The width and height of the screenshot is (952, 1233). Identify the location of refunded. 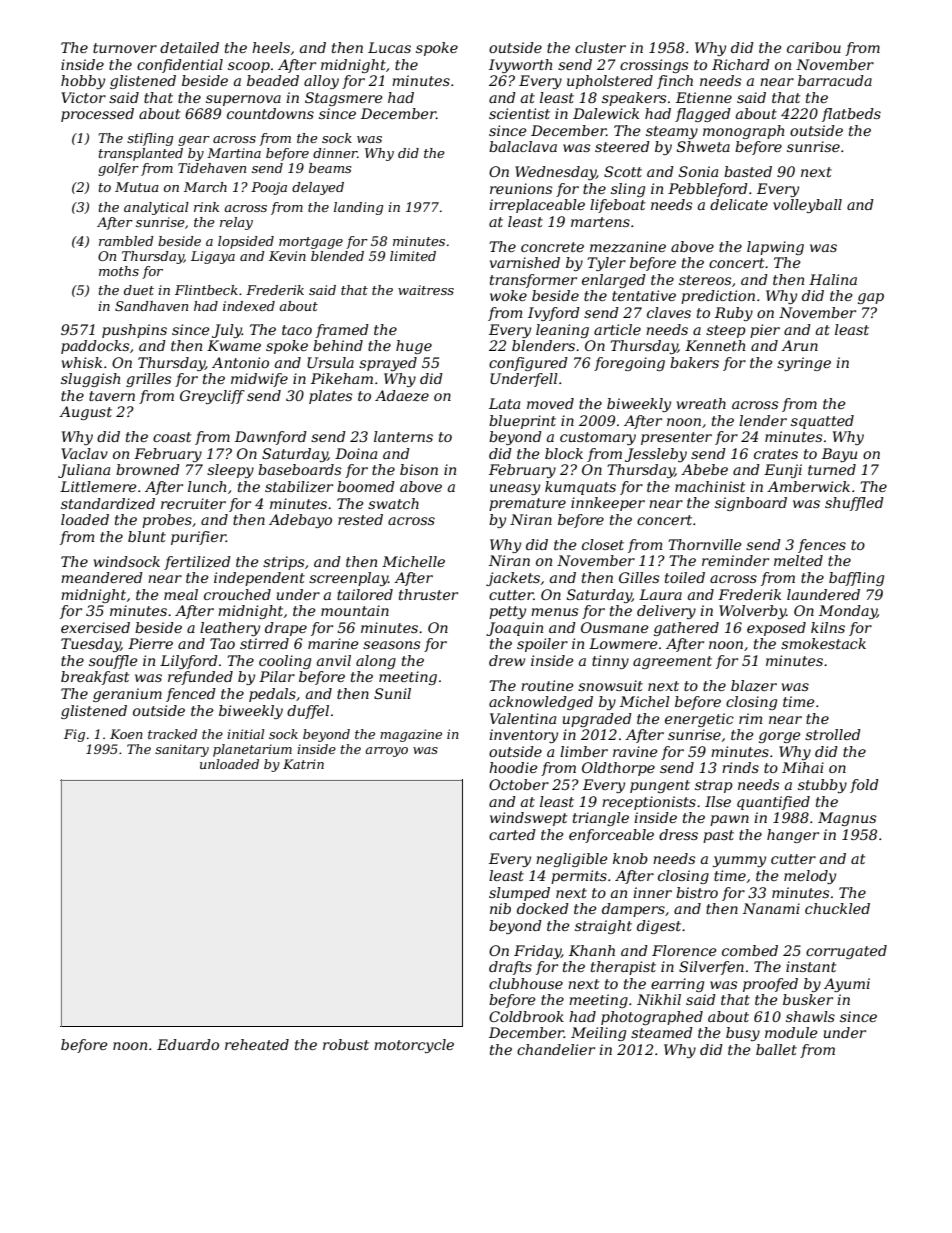
(200, 678).
